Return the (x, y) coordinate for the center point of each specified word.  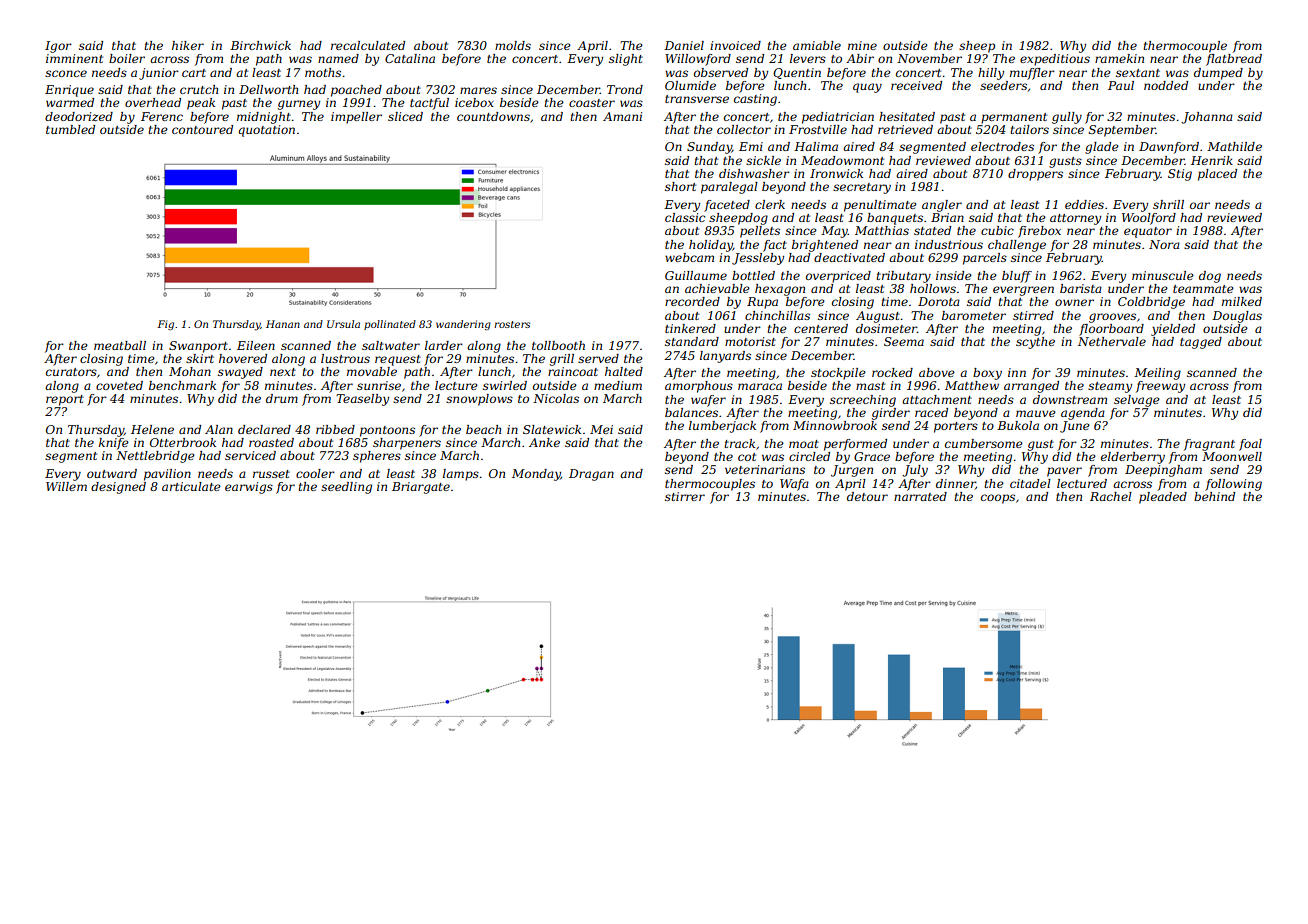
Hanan (283, 324)
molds (513, 45)
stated (932, 230)
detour (867, 496)
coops (998, 499)
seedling (346, 488)
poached (356, 91)
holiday (711, 246)
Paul (1121, 85)
